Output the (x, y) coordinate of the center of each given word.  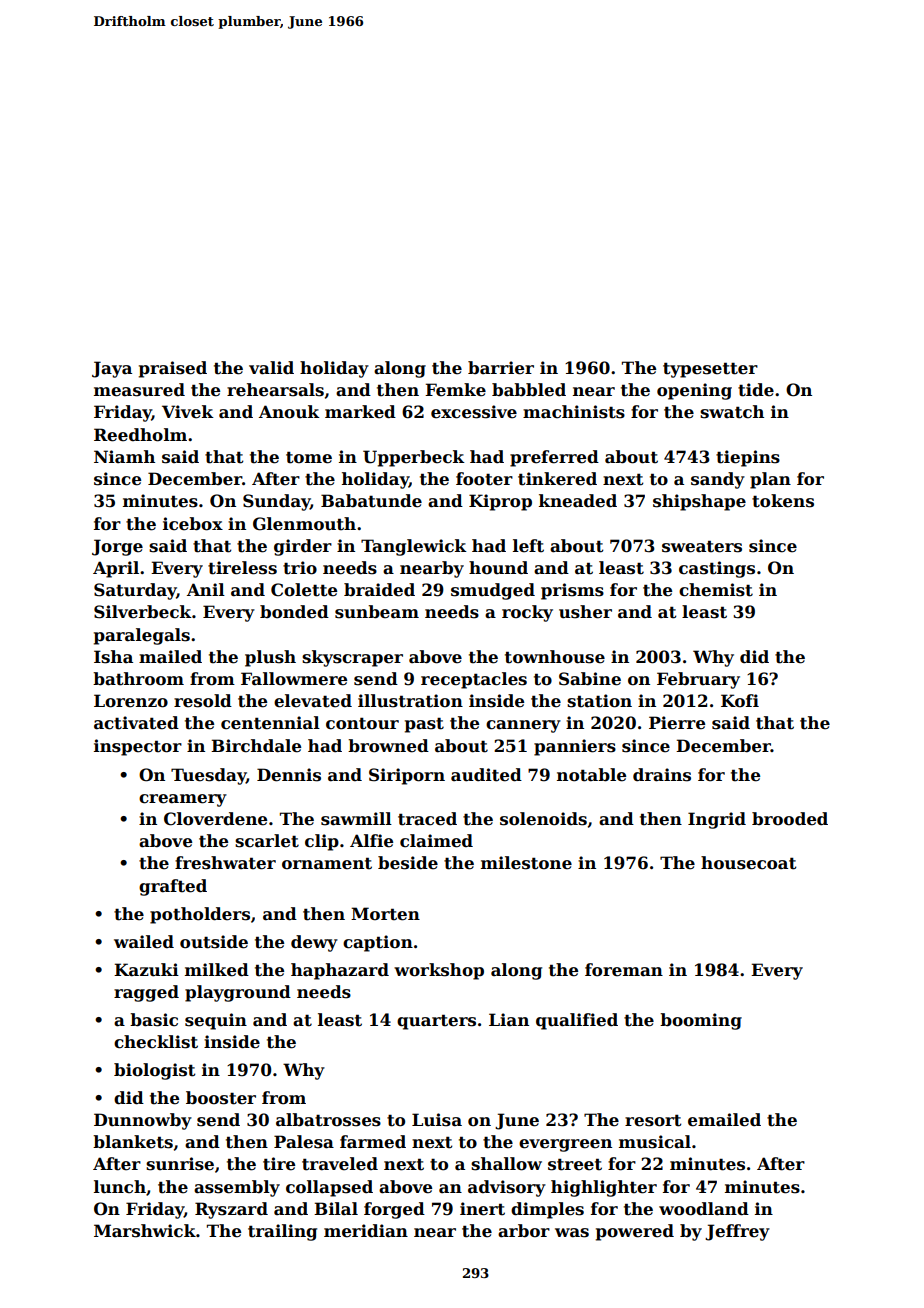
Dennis (289, 775)
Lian (509, 1020)
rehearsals (275, 390)
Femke (455, 390)
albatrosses (328, 1120)
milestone (526, 863)
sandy (718, 480)
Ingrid (717, 820)
